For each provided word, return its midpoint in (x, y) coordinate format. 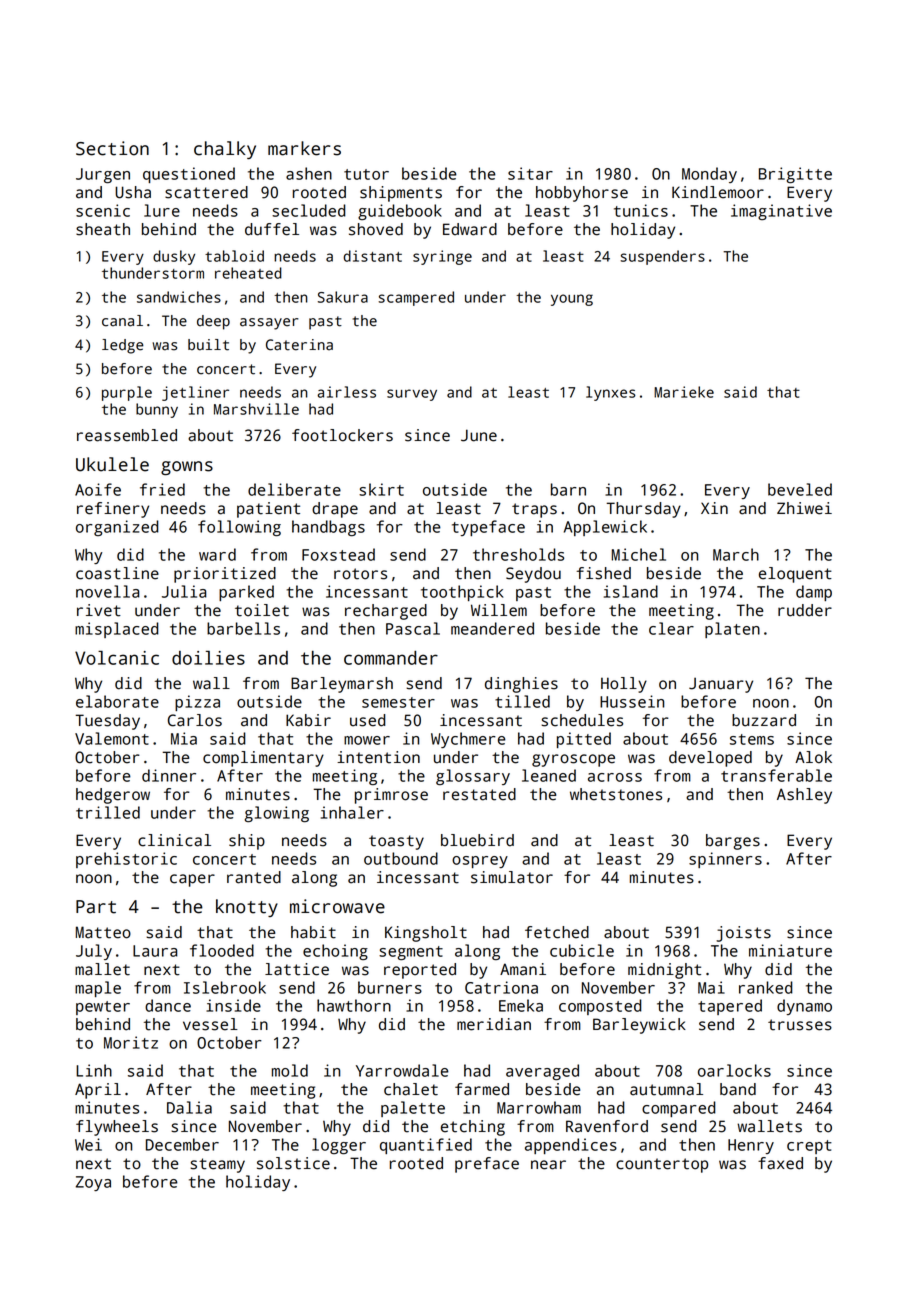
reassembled (127, 435)
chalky (225, 150)
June (479, 435)
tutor (366, 174)
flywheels (117, 1128)
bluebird (477, 840)
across (615, 777)
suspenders (663, 257)
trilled (108, 812)
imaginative (781, 212)
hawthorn (354, 1005)
